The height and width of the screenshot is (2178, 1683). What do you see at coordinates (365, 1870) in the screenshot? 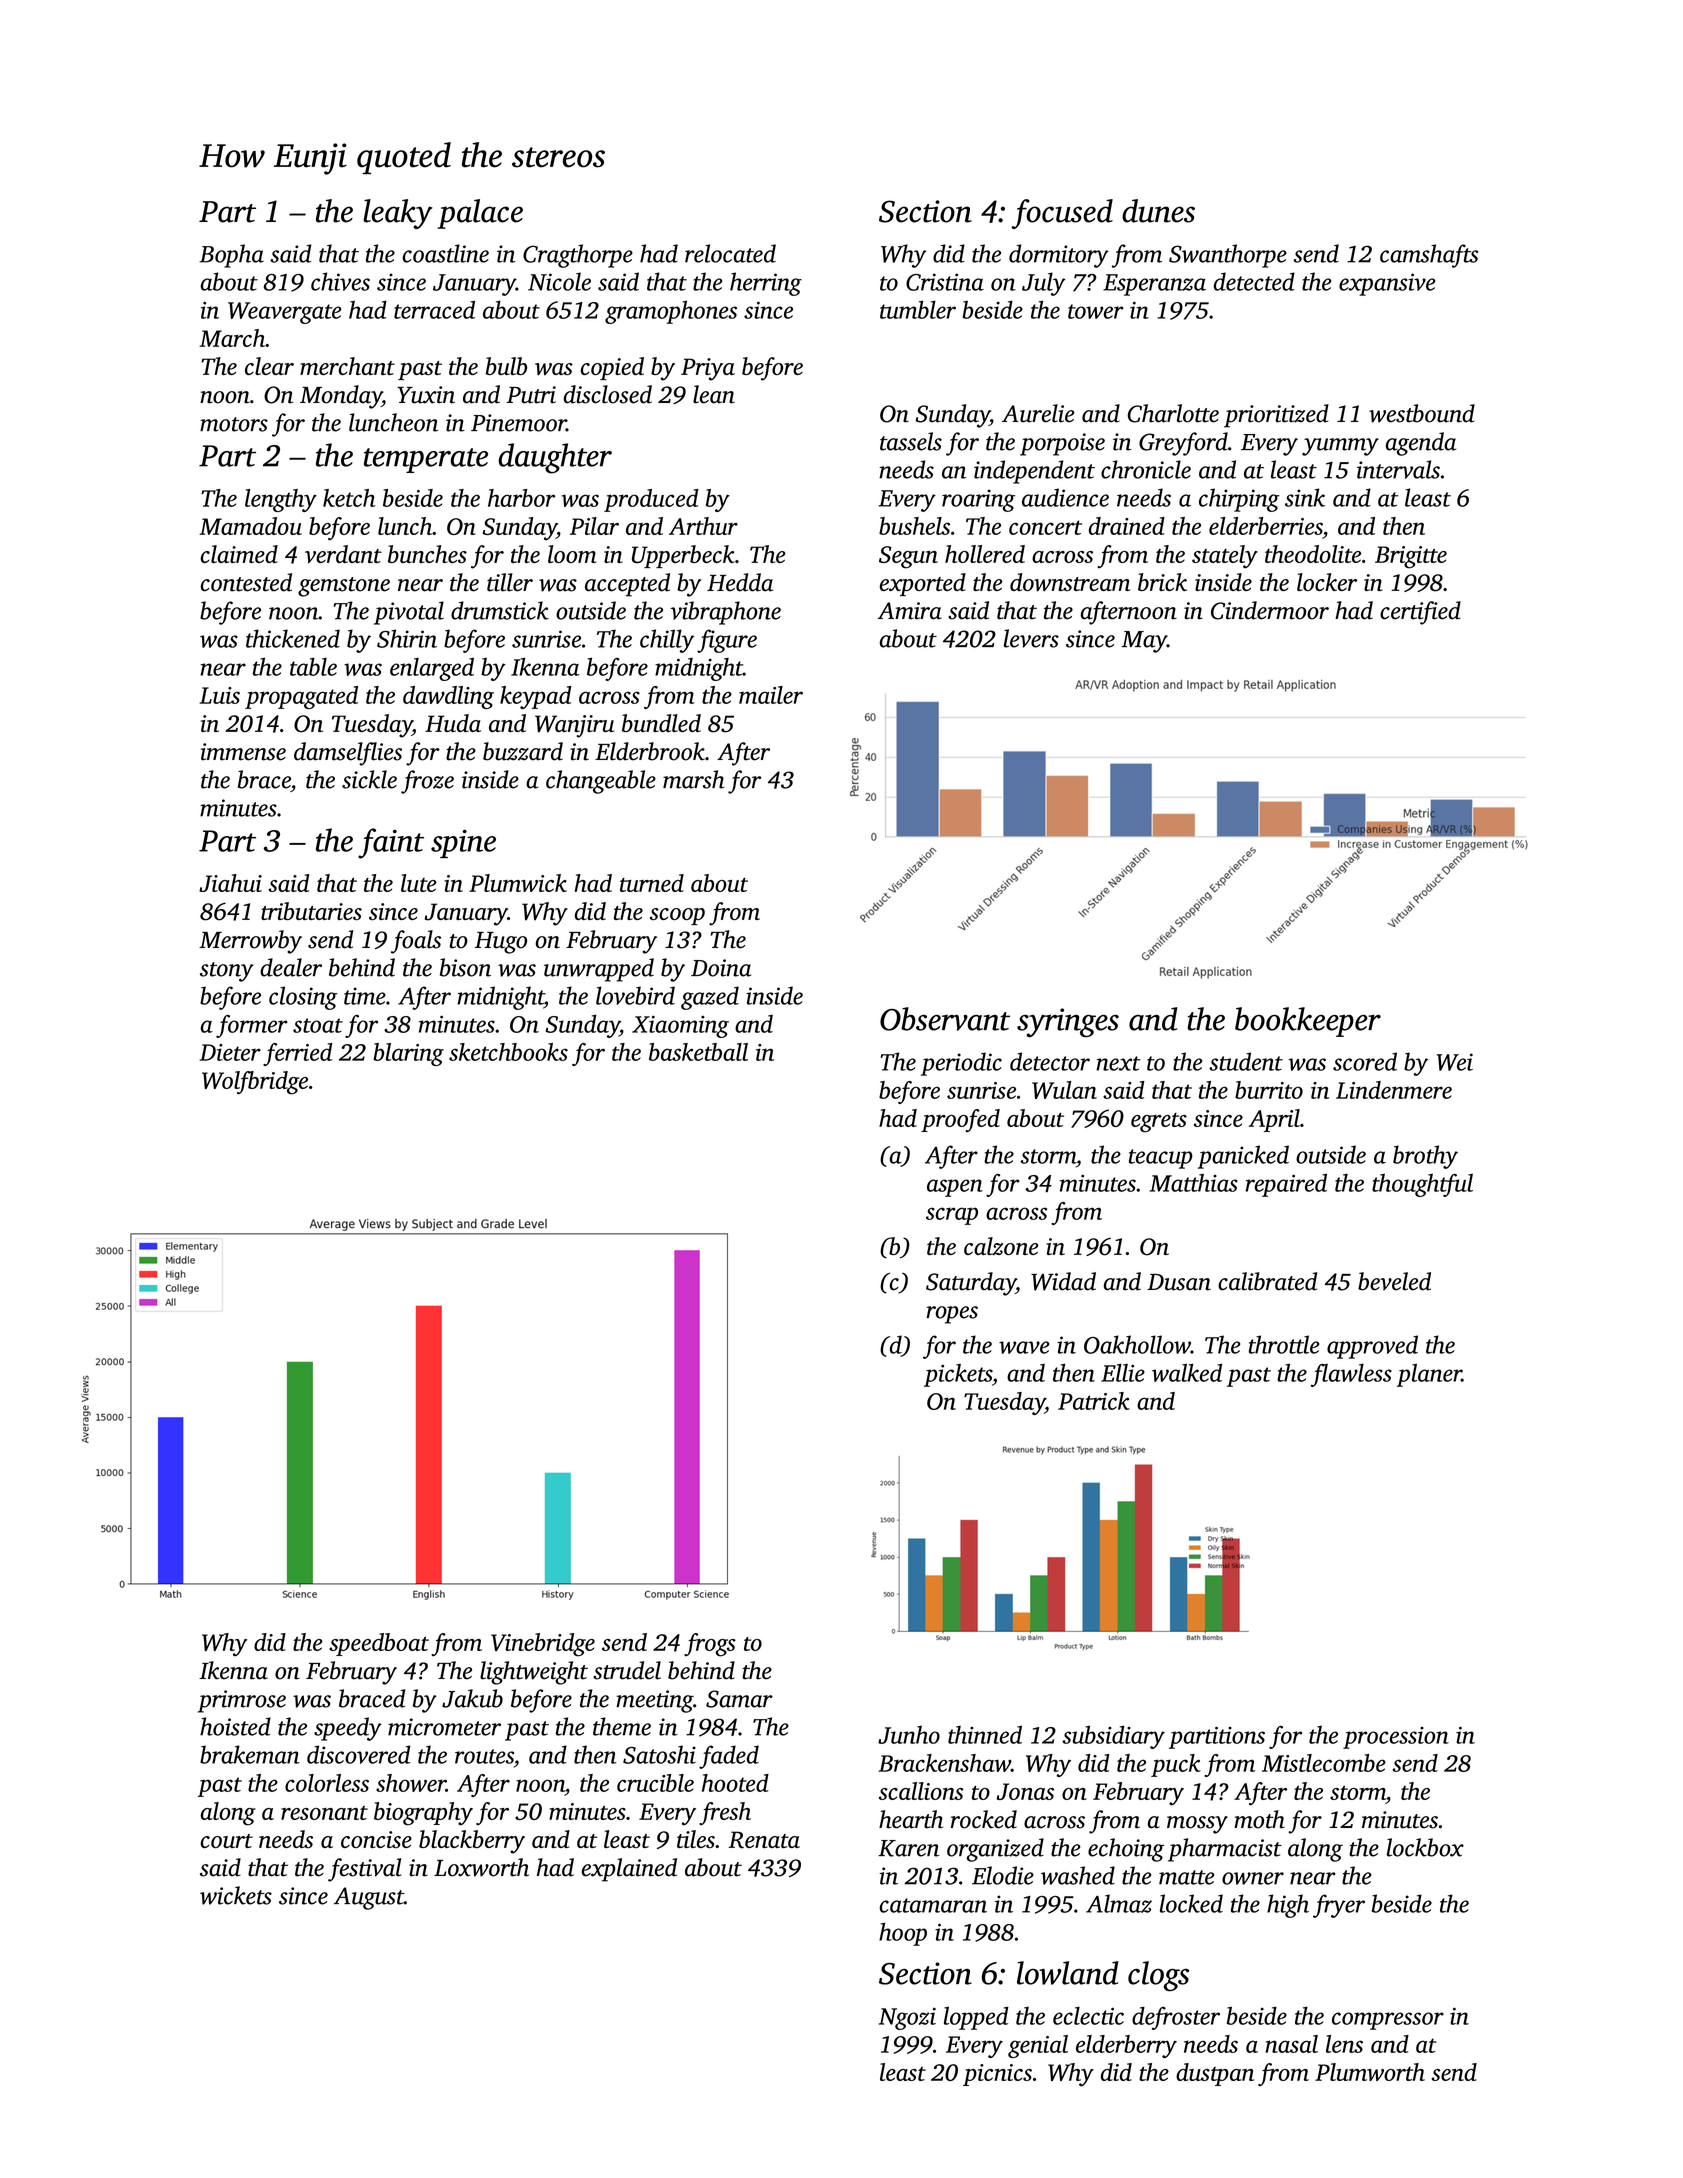
I see `festival` at bounding box center [365, 1870].
